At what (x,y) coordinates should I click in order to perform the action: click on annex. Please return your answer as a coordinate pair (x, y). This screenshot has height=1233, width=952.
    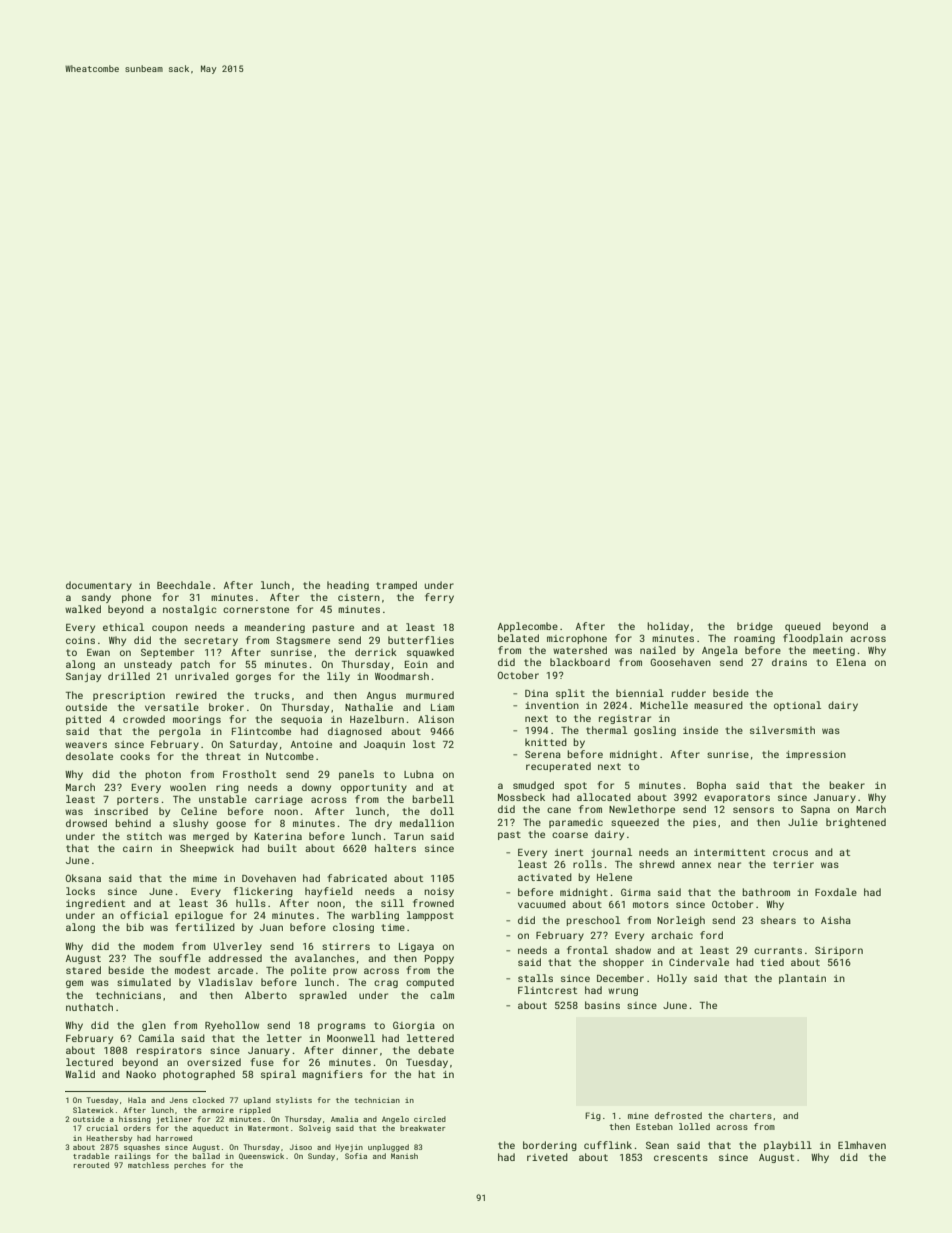
    Looking at the image, I should click on (696, 865).
